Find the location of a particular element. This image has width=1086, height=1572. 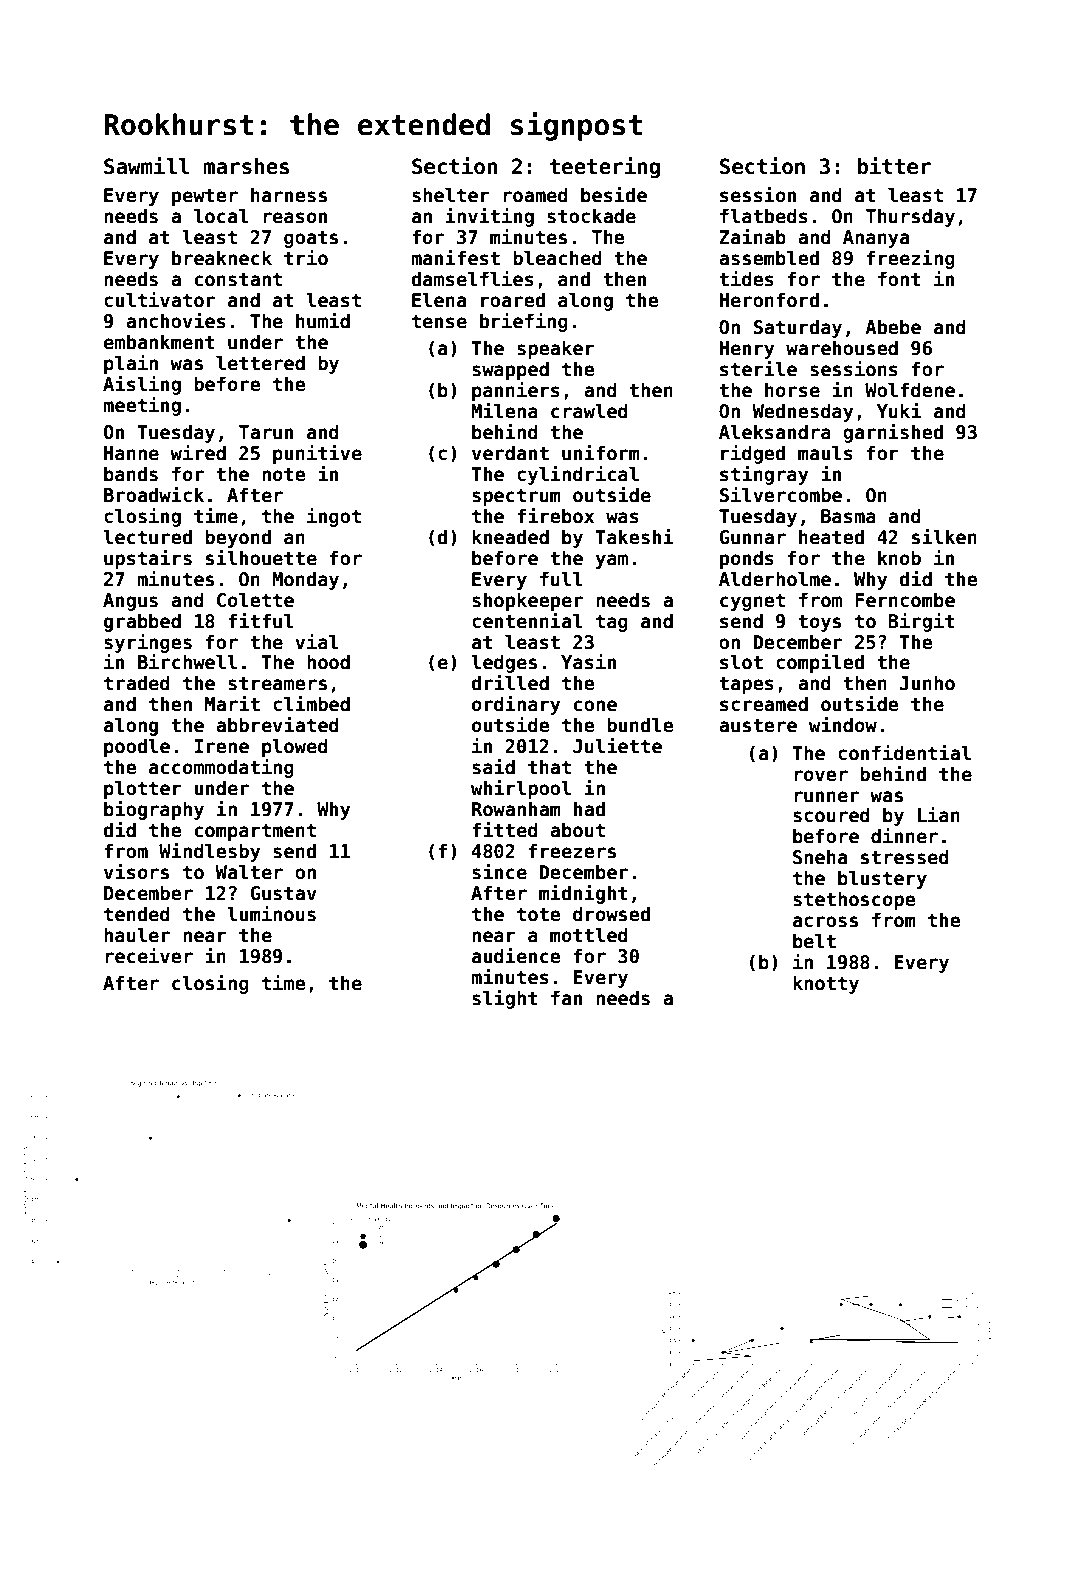

shelter is located at coordinates (451, 195).
